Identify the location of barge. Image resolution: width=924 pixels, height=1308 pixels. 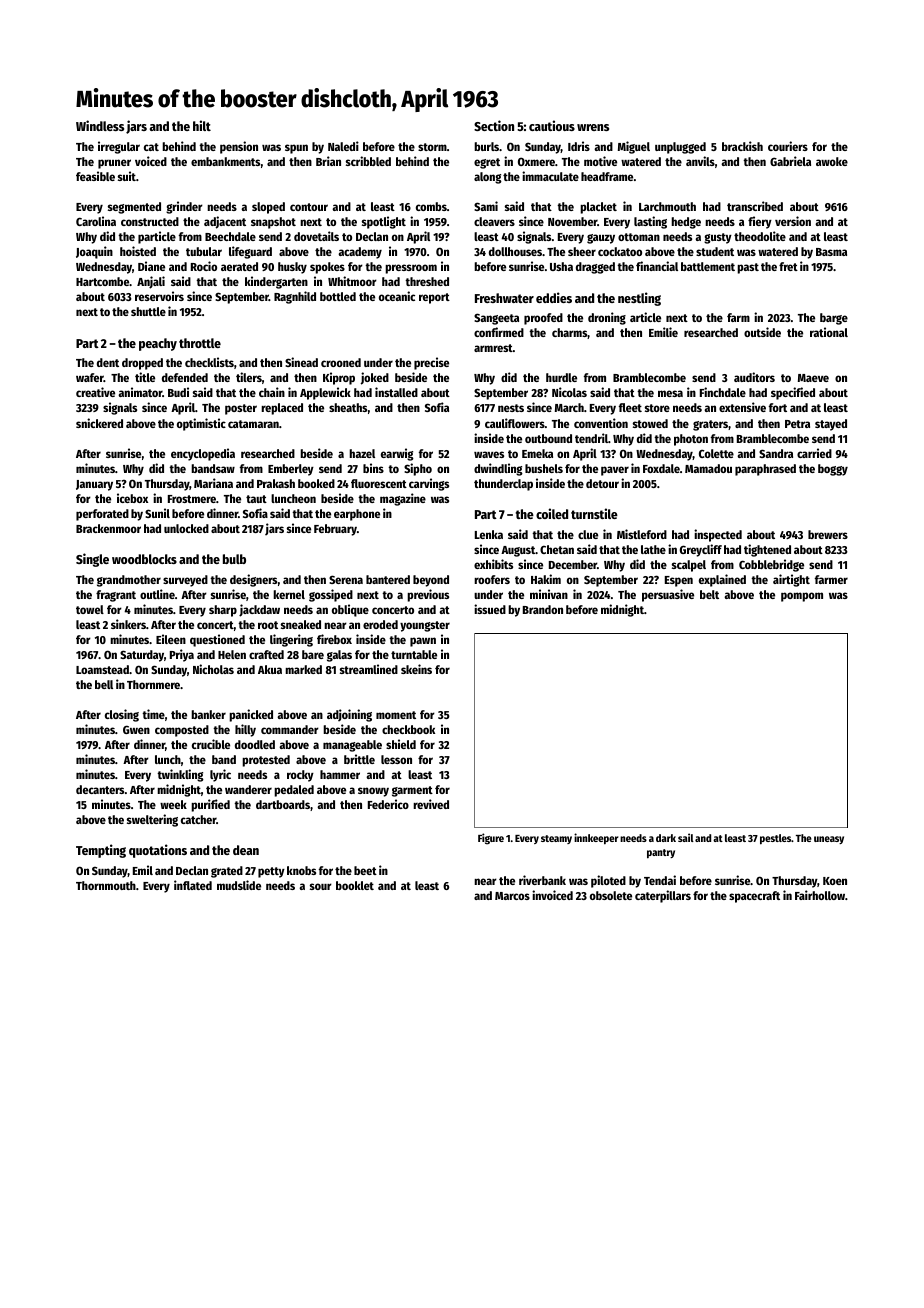
(834, 319).
